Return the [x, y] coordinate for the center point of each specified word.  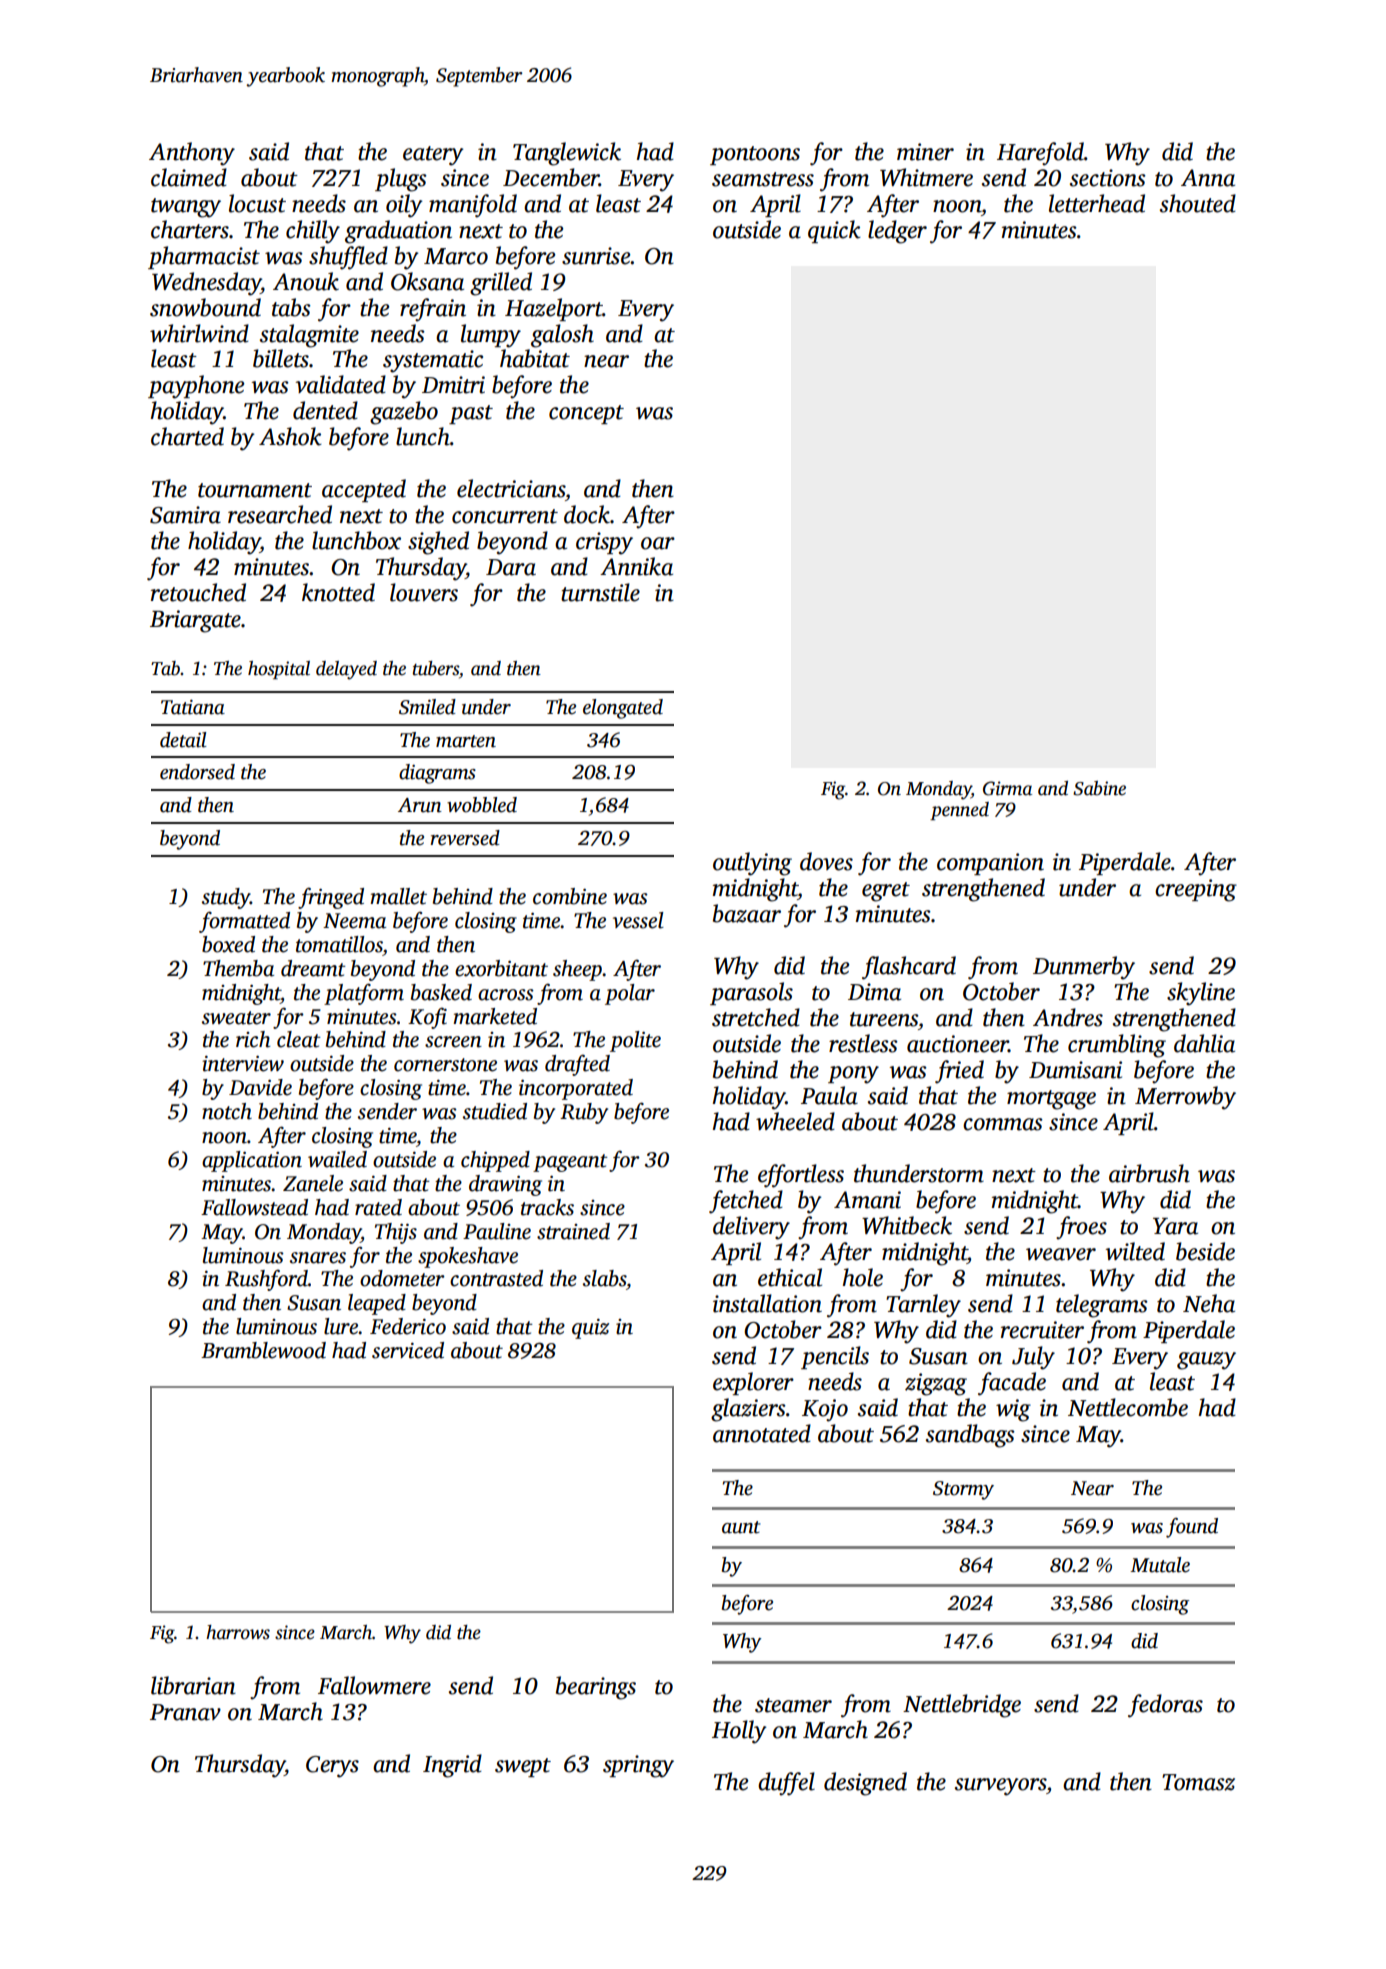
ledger [897, 232]
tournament [255, 490]
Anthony [192, 154]
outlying [752, 864]
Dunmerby [1084, 968]
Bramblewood [263, 1350]
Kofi [427, 1018]
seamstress [763, 179]
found [1192, 1528]
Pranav [185, 1712]
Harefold [1040, 154]
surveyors [1000, 1787]
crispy [604, 543]
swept [523, 1767]
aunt [741, 1527]
